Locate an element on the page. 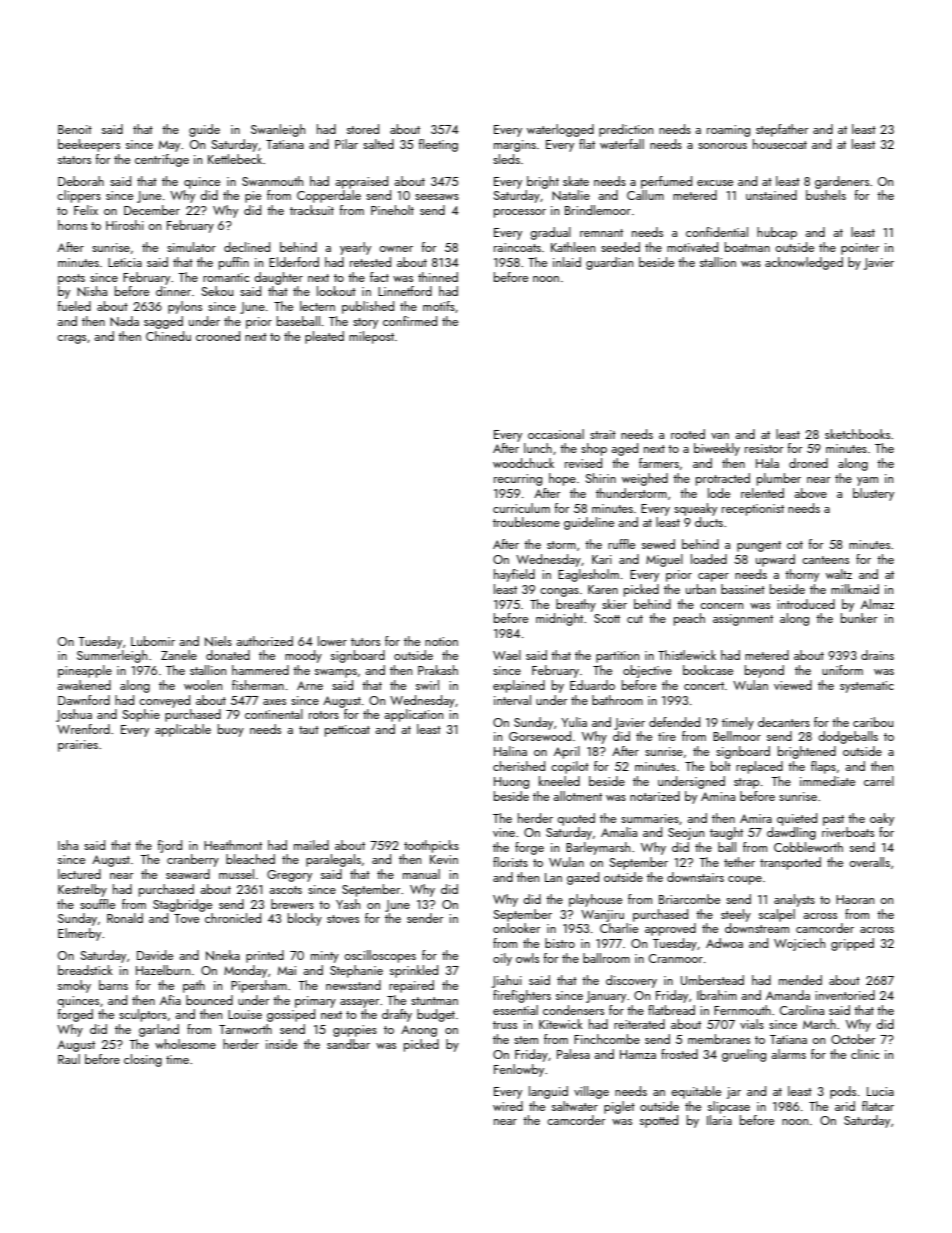 The image size is (952, 1233). Summerleigh is located at coordinates (112, 656).
